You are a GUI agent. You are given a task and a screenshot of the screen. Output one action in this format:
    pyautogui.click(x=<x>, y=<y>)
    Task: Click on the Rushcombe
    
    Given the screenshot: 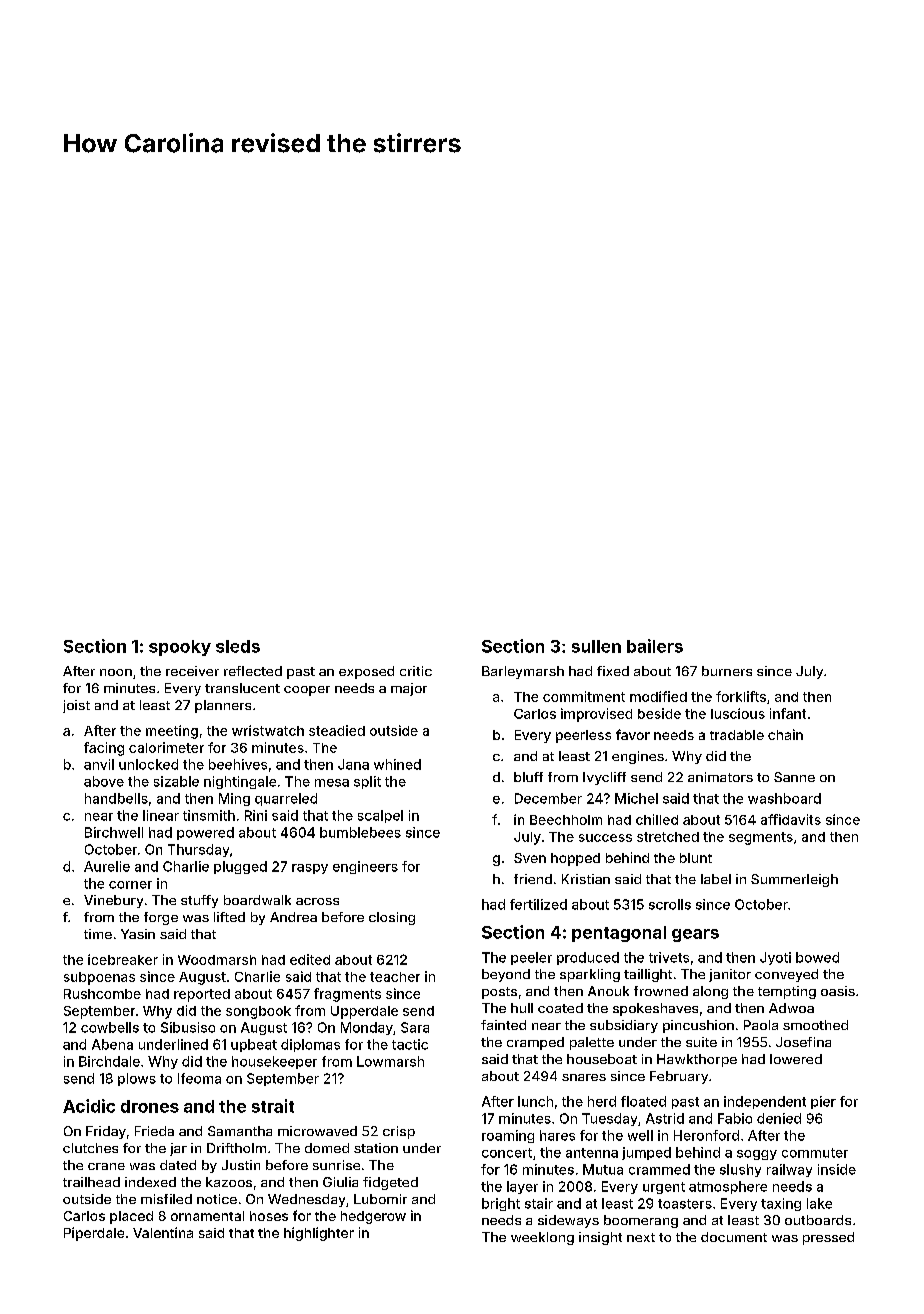 What is the action you would take?
    pyautogui.click(x=102, y=994)
